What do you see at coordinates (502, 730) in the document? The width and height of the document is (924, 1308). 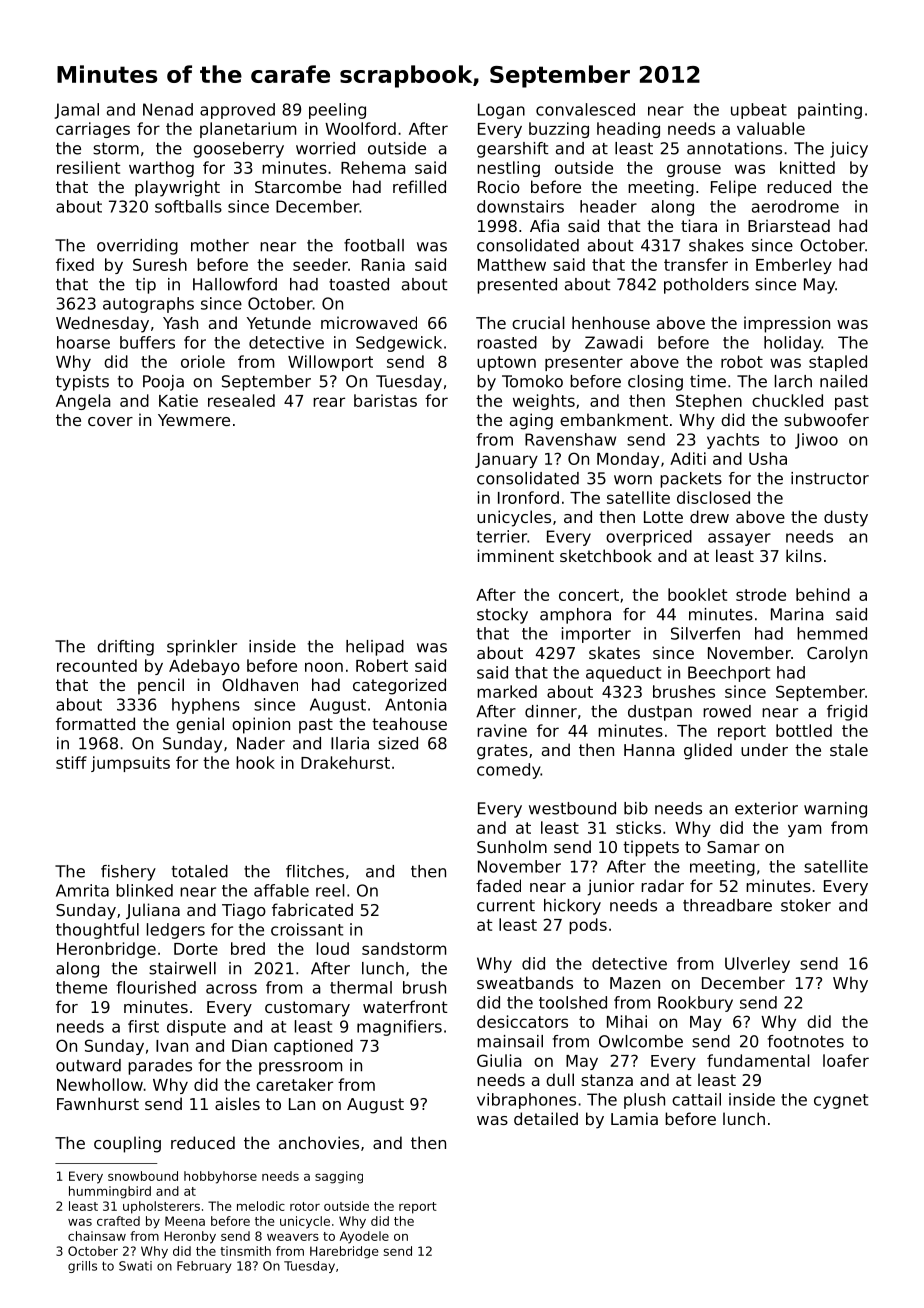 I see `ravine` at bounding box center [502, 730].
